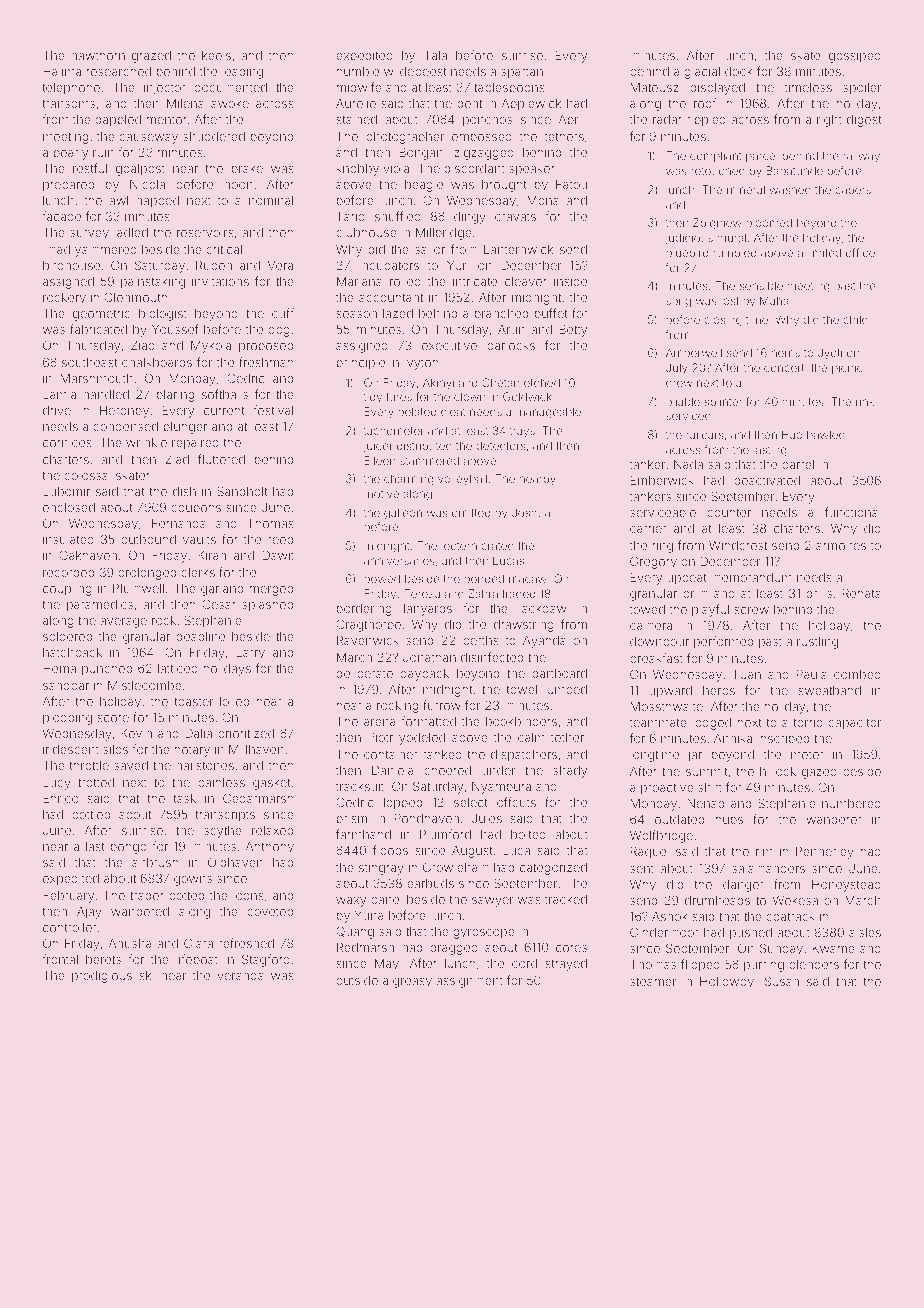 The image size is (924, 1308). I want to click on facade, so click(61, 216).
